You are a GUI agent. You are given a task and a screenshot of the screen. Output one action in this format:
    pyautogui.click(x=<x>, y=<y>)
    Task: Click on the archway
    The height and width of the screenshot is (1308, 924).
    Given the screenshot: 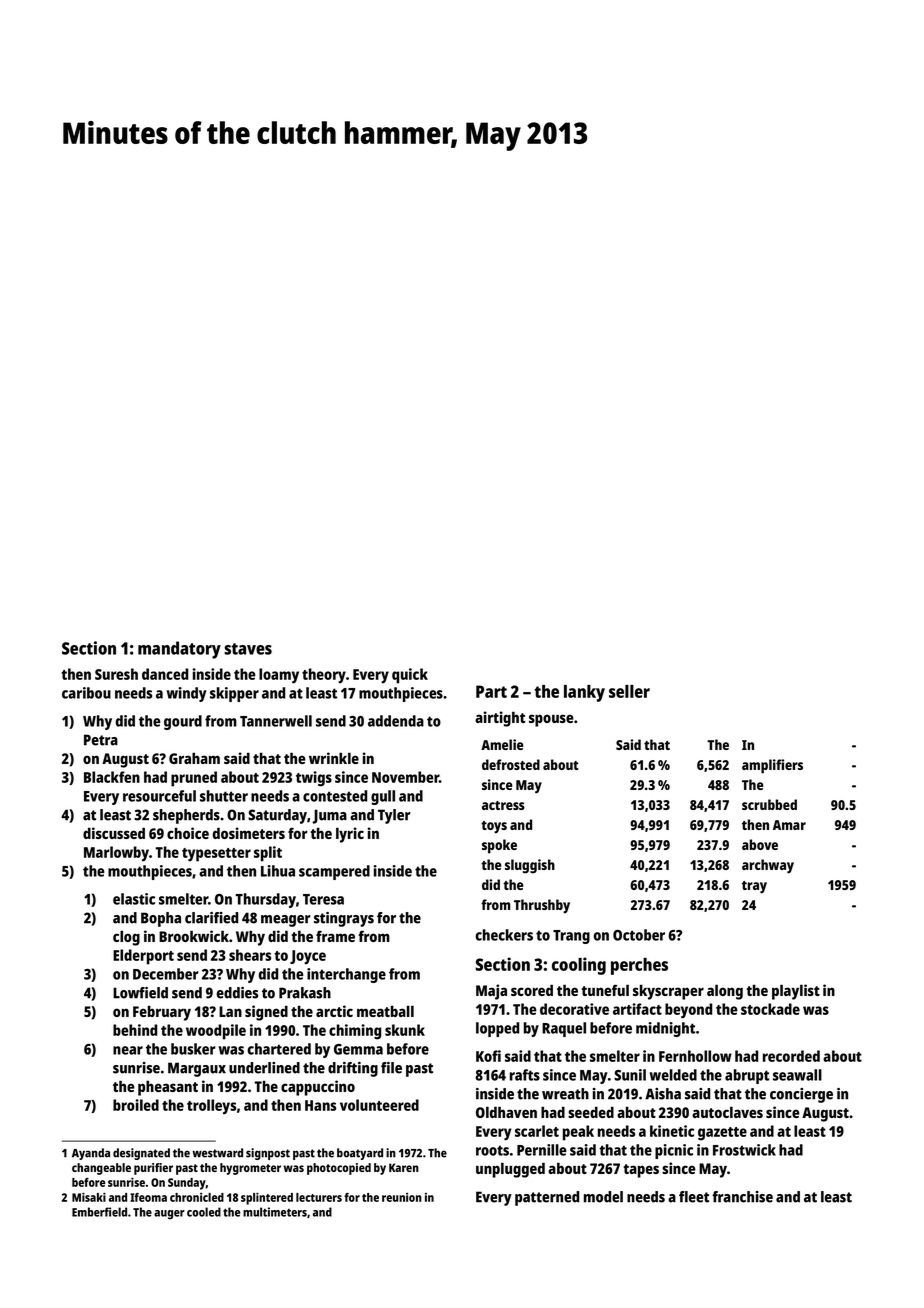 What is the action you would take?
    pyautogui.click(x=768, y=866)
